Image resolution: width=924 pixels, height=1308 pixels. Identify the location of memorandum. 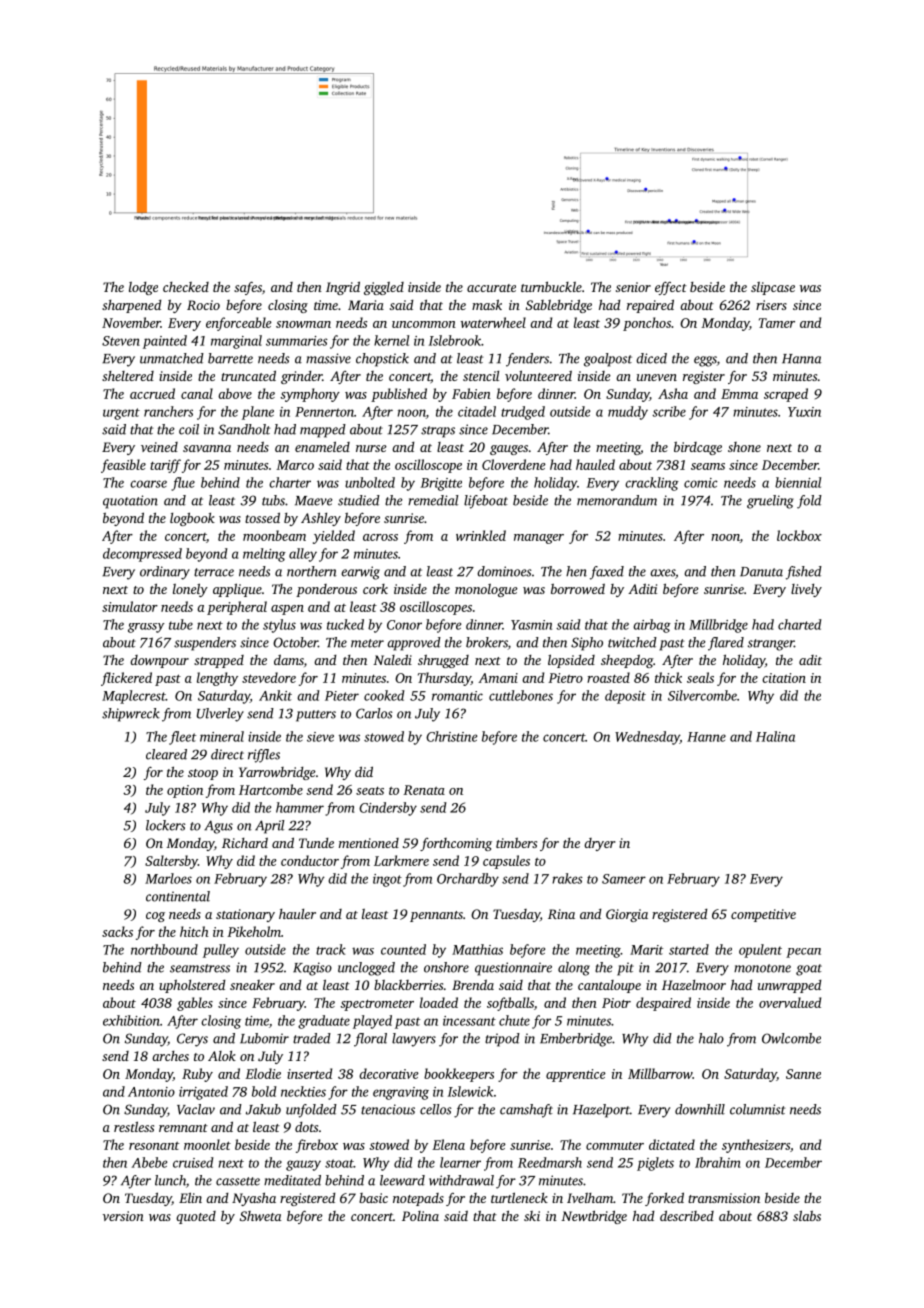
(617, 500).
